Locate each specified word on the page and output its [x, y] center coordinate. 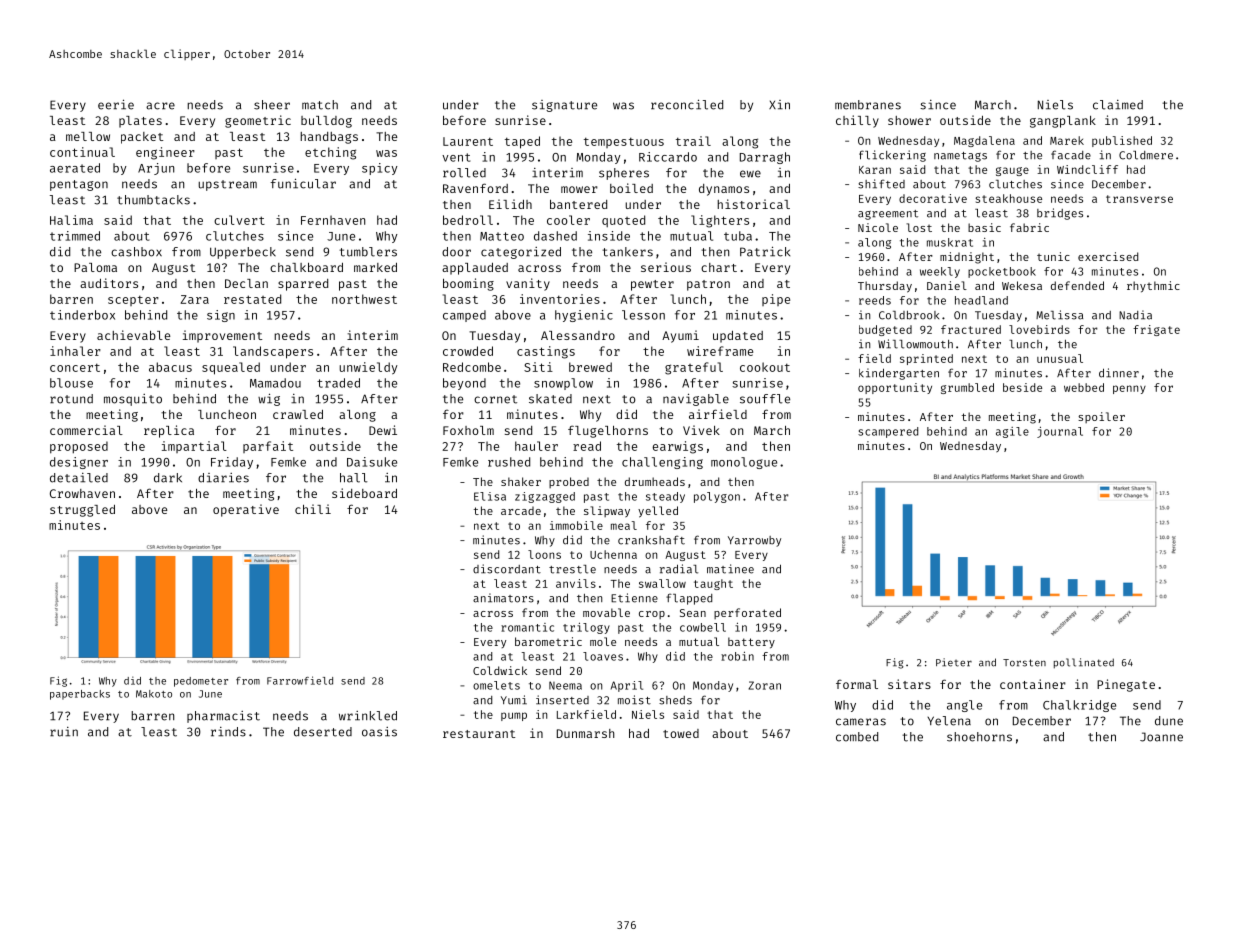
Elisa [490, 496]
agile [1012, 432]
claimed [1118, 105]
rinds [228, 732]
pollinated [1084, 663]
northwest [364, 299]
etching [330, 153]
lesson [643, 315]
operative [246, 510]
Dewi [383, 430]
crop [652, 615]
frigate [1156, 330]
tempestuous [624, 143]
